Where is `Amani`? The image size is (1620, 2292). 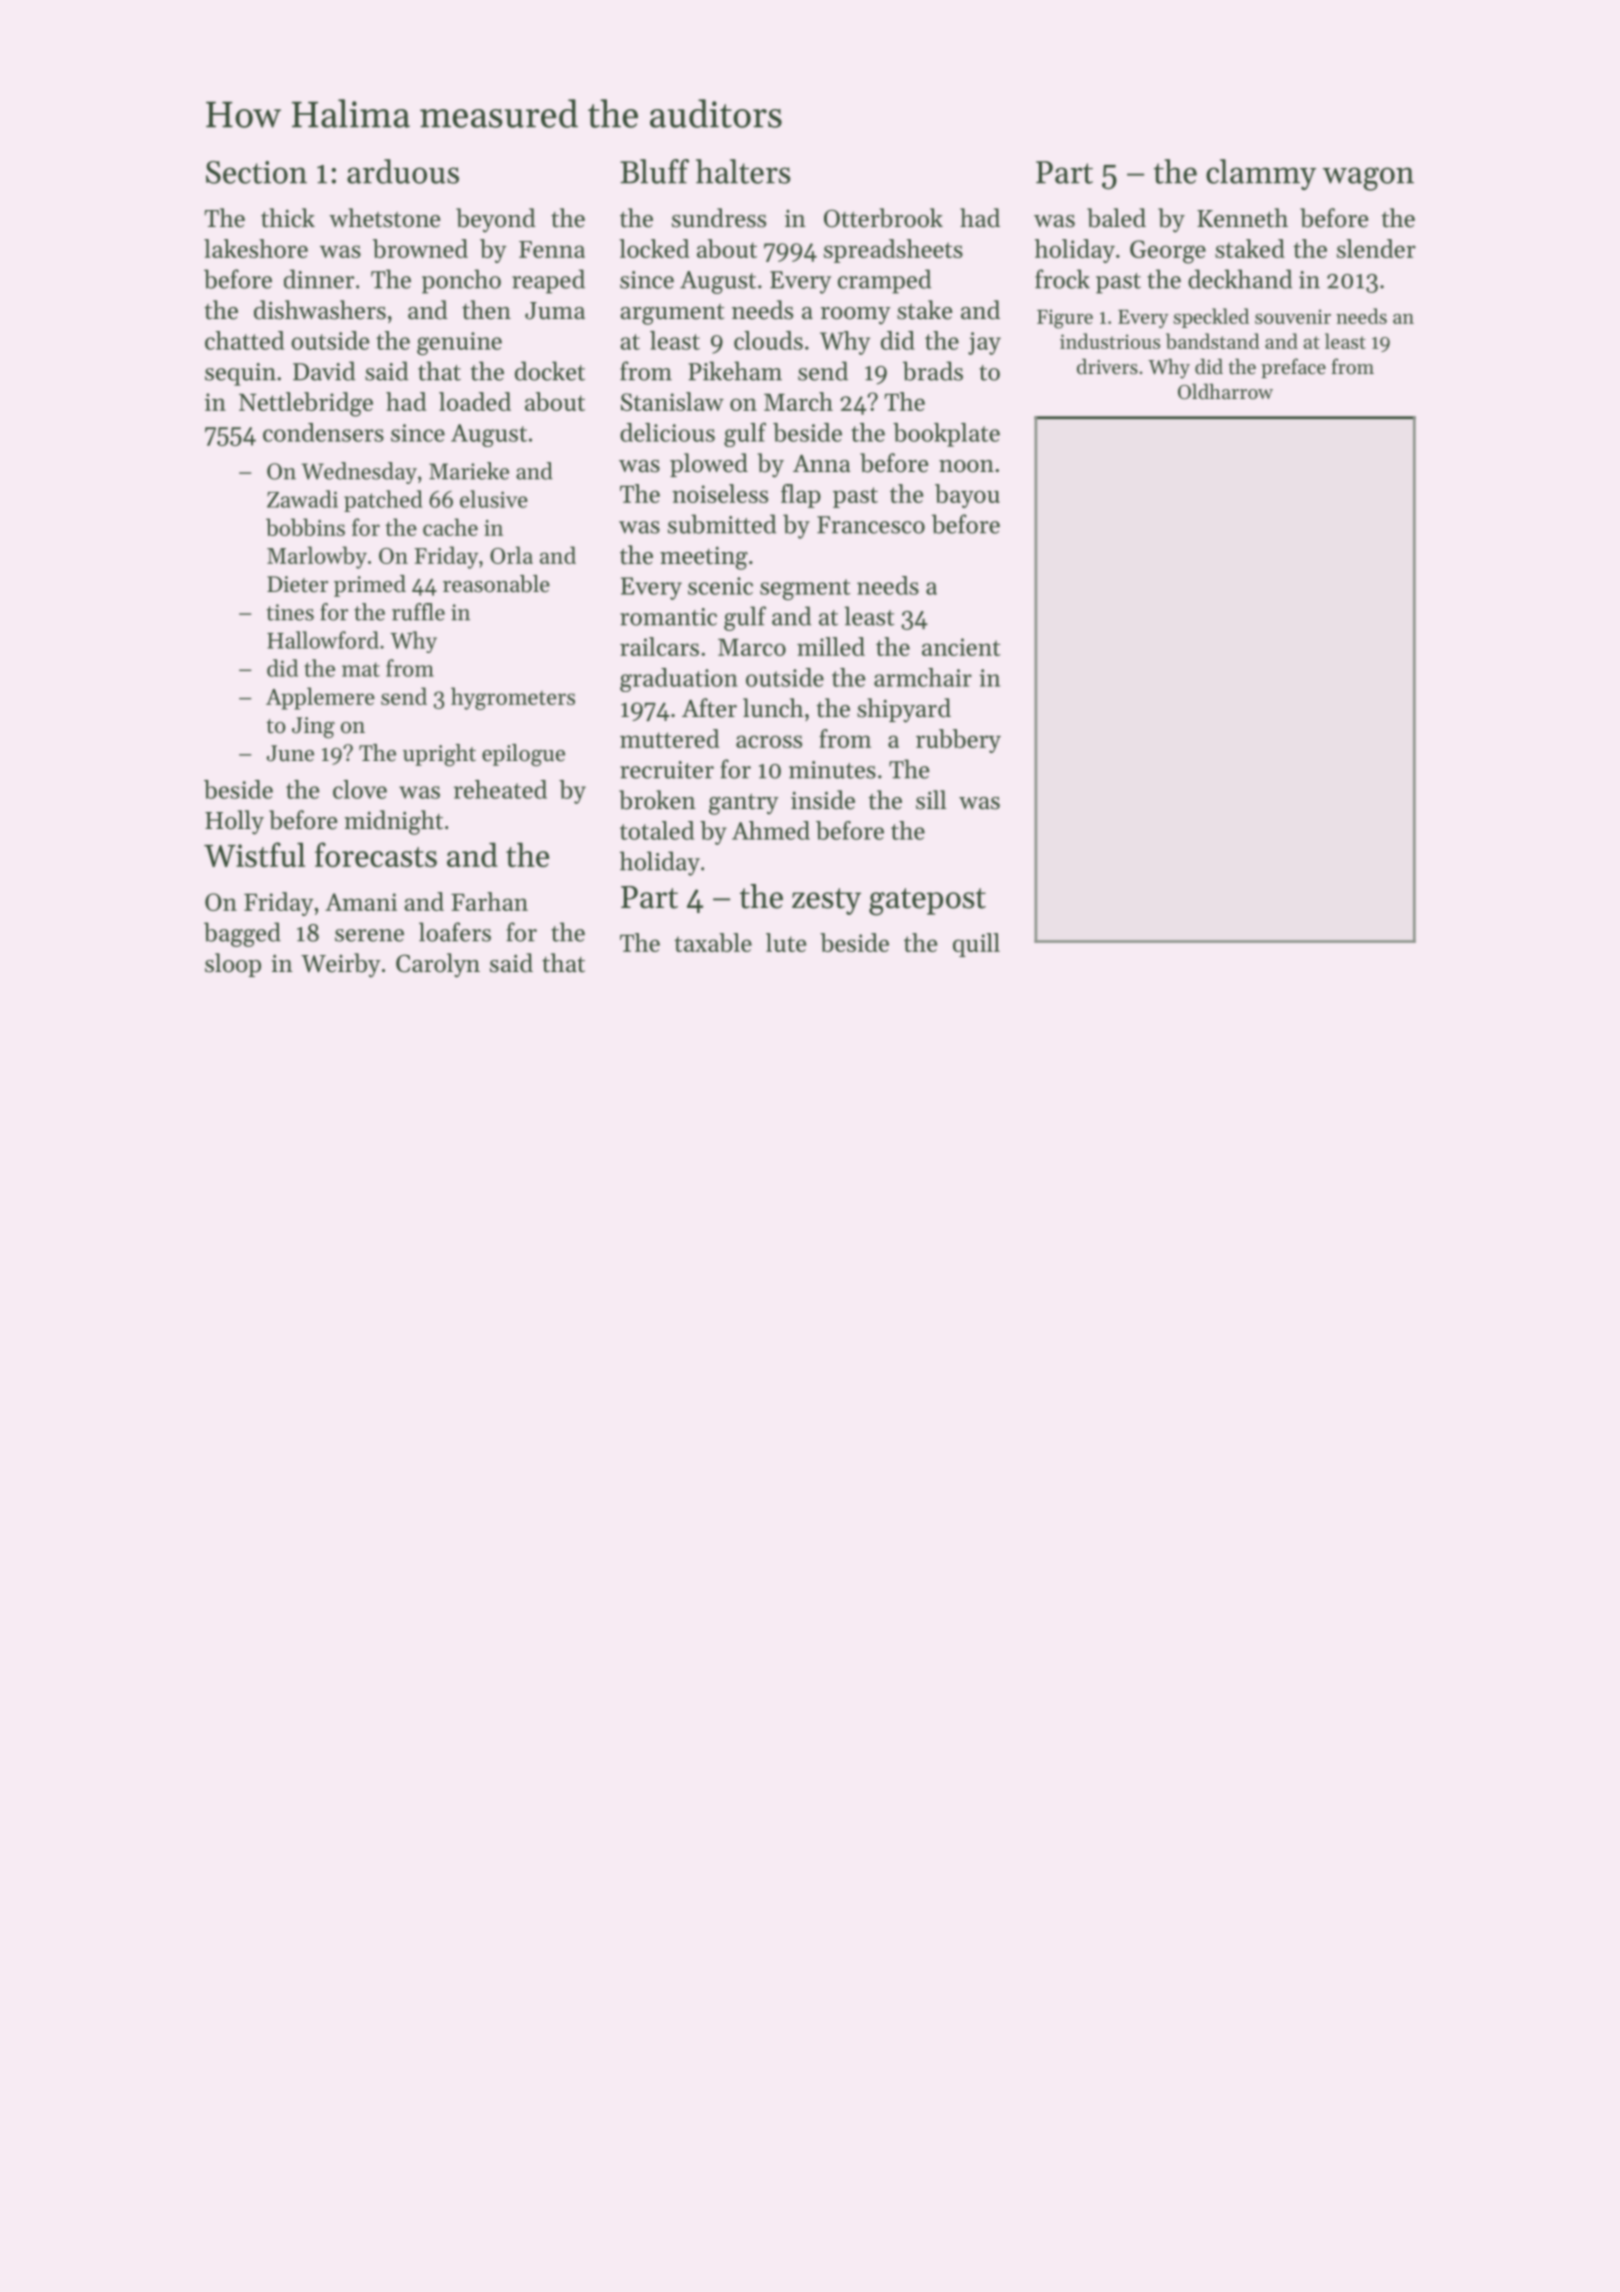
Amani is located at coordinates (361, 902).
